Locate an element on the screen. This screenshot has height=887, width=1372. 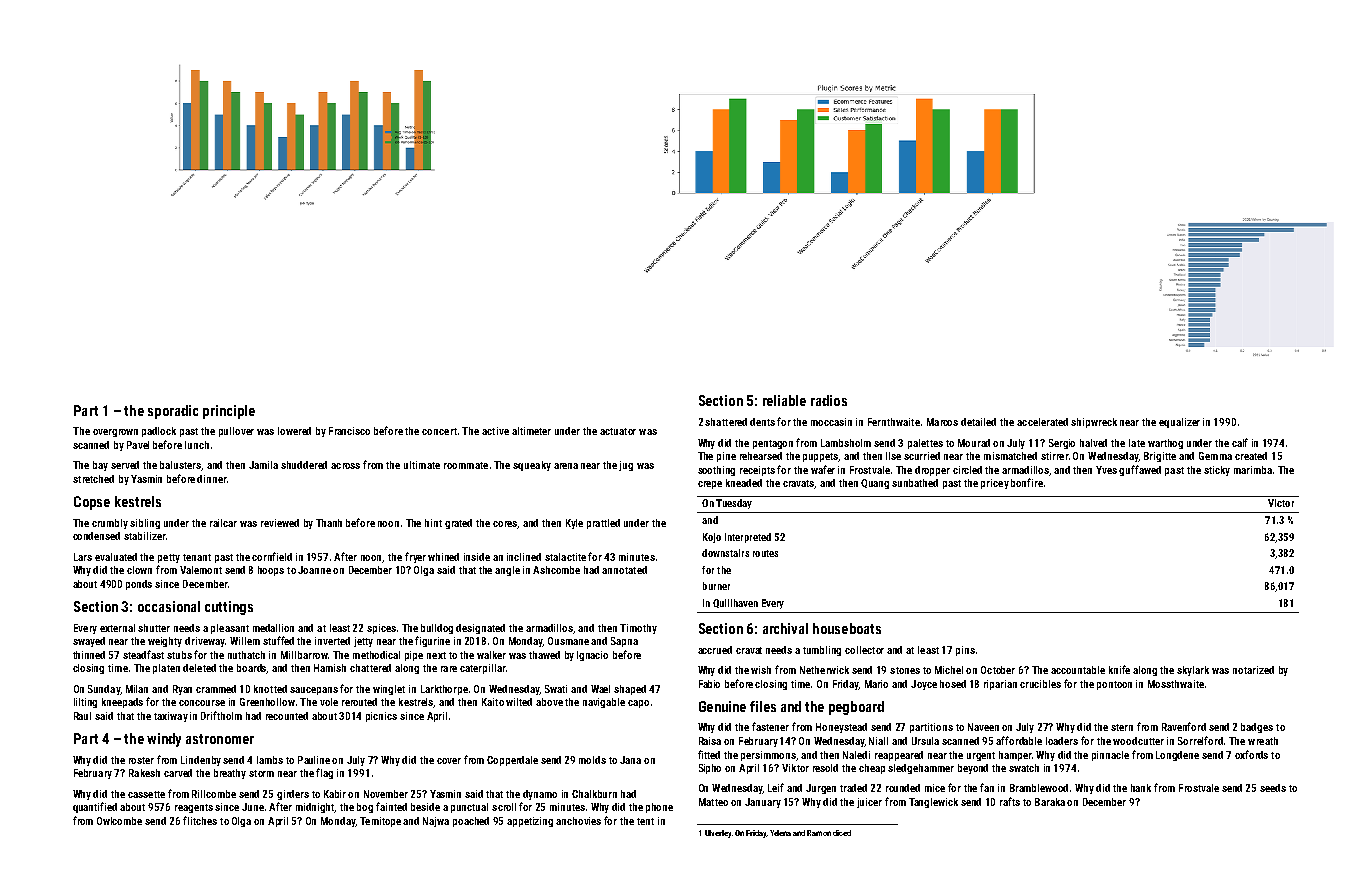
radios is located at coordinates (829, 400).
